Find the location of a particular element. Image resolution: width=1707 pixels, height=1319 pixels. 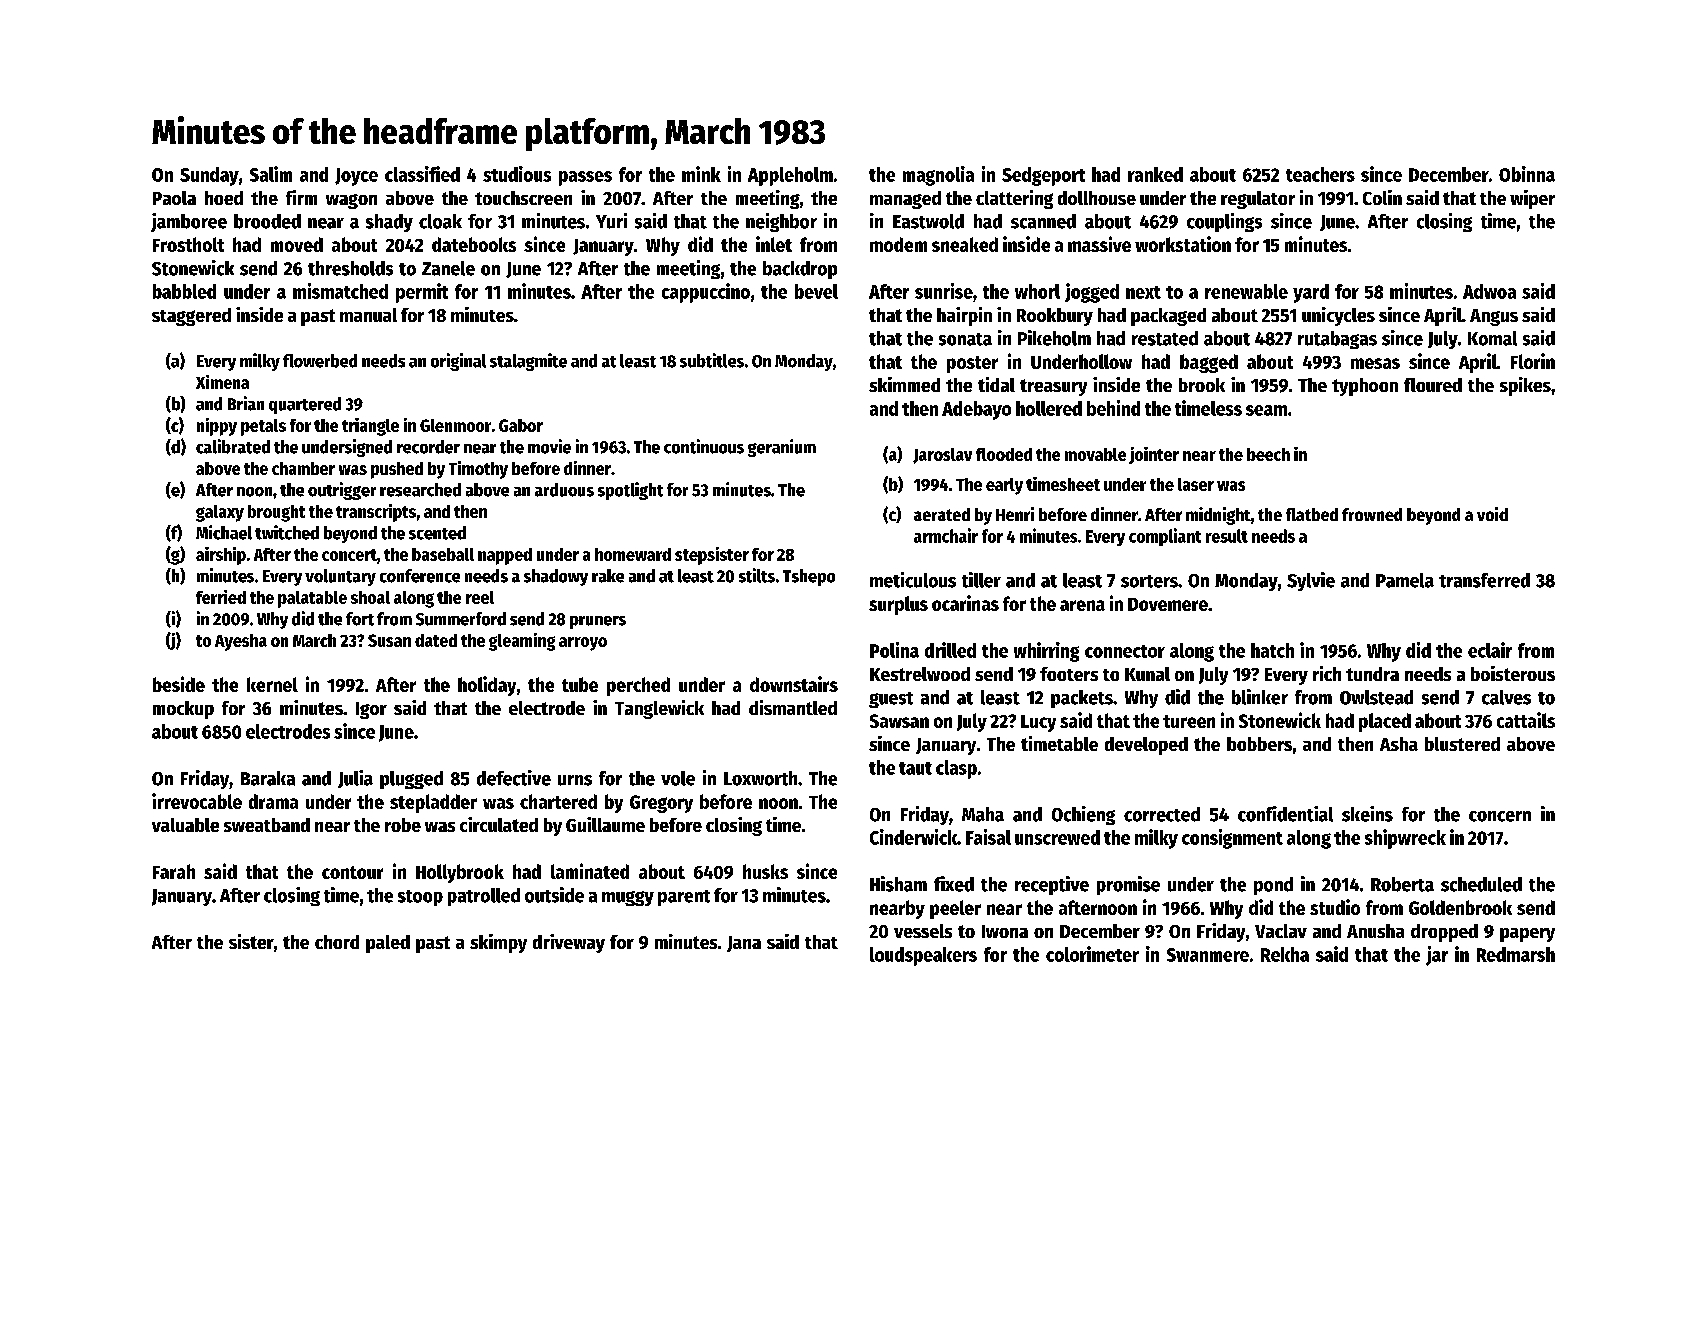

subtitles is located at coordinates (712, 360).
